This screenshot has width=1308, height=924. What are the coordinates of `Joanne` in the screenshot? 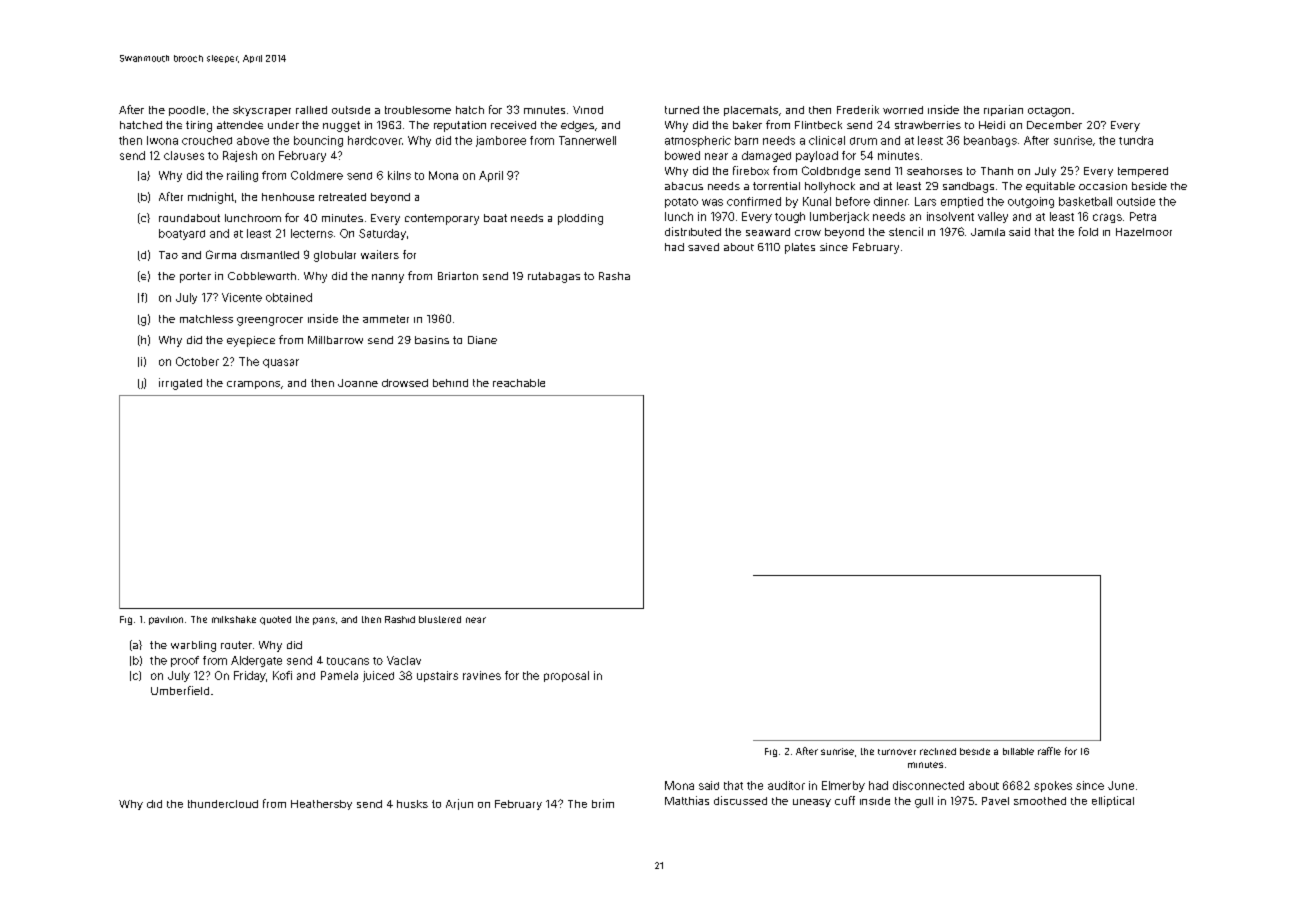 It's located at (358, 383).
